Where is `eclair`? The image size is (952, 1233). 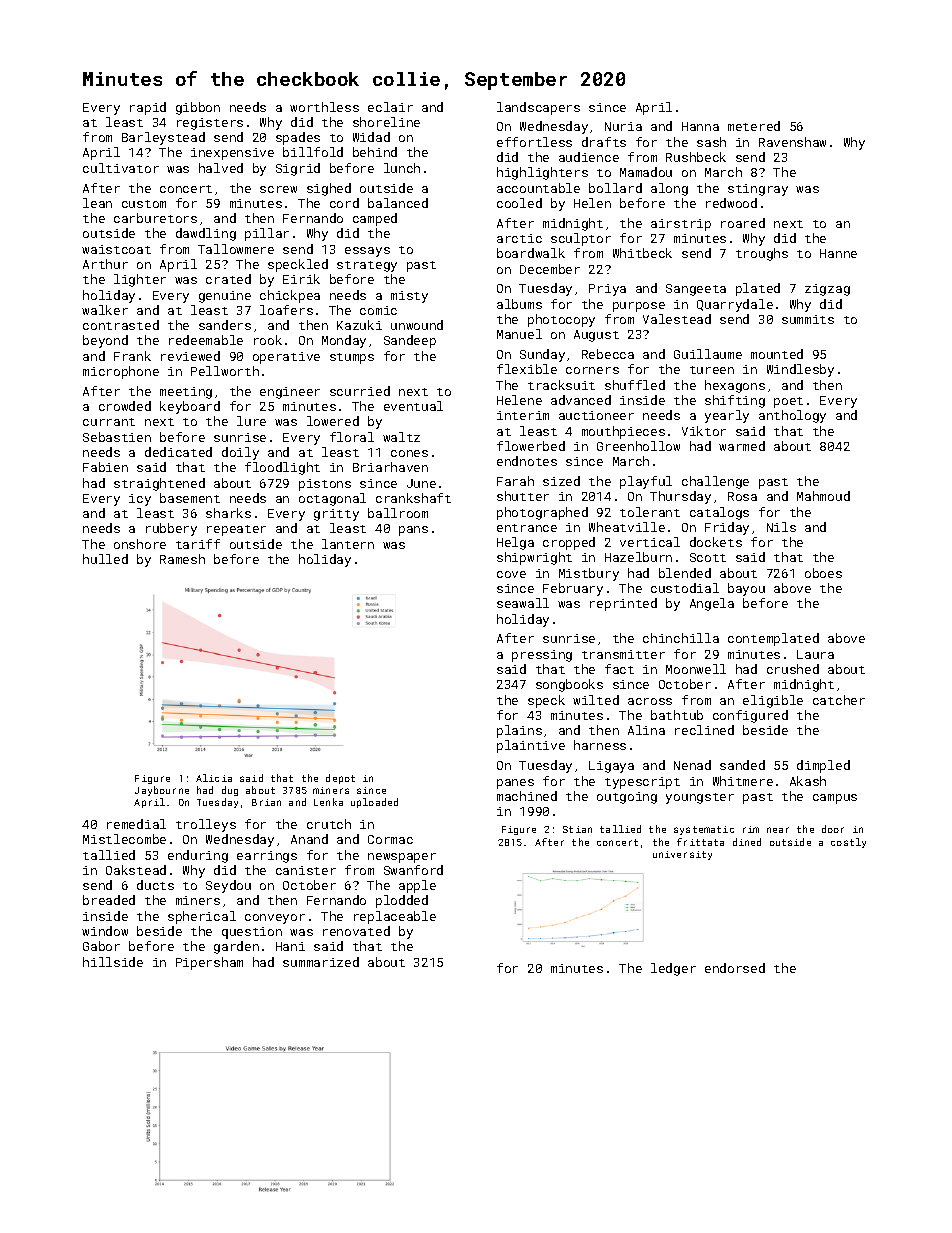 eclair is located at coordinates (390, 107).
